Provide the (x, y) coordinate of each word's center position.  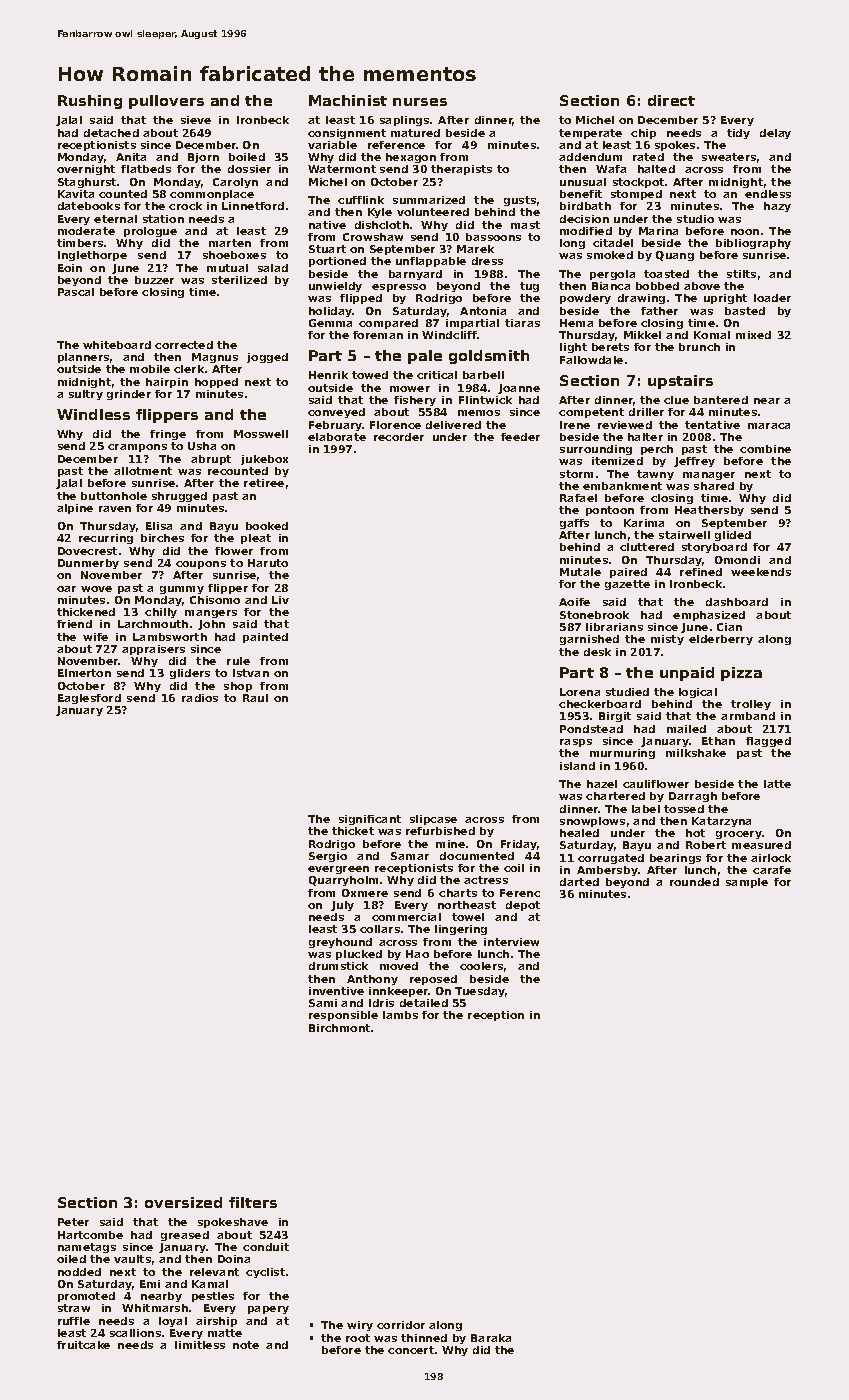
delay (775, 134)
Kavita (76, 194)
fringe (168, 435)
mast (525, 225)
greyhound (340, 943)
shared (714, 486)
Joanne (519, 389)
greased (185, 1236)
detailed (424, 1003)
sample (747, 883)
